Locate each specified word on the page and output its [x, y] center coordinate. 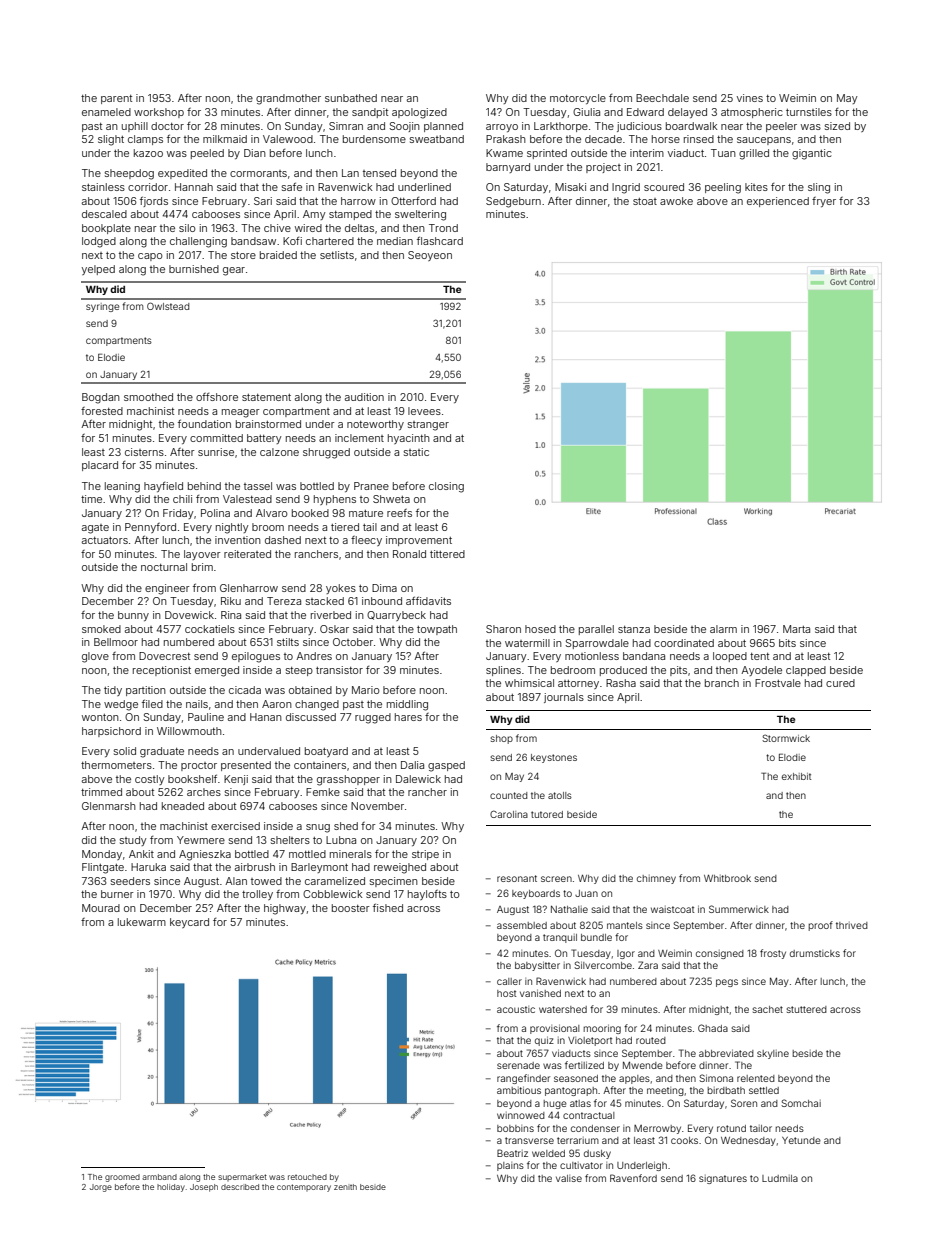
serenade [518, 1065]
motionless [592, 656]
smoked [101, 629]
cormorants [258, 173]
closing [446, 487]
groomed [122, 1178]
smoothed [148, 397]
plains [510, 1166]
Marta [796, 629]
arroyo [502, 128]
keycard [189, 923]
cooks [684, 1140]
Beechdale [662, 98]
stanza [634, 629]
